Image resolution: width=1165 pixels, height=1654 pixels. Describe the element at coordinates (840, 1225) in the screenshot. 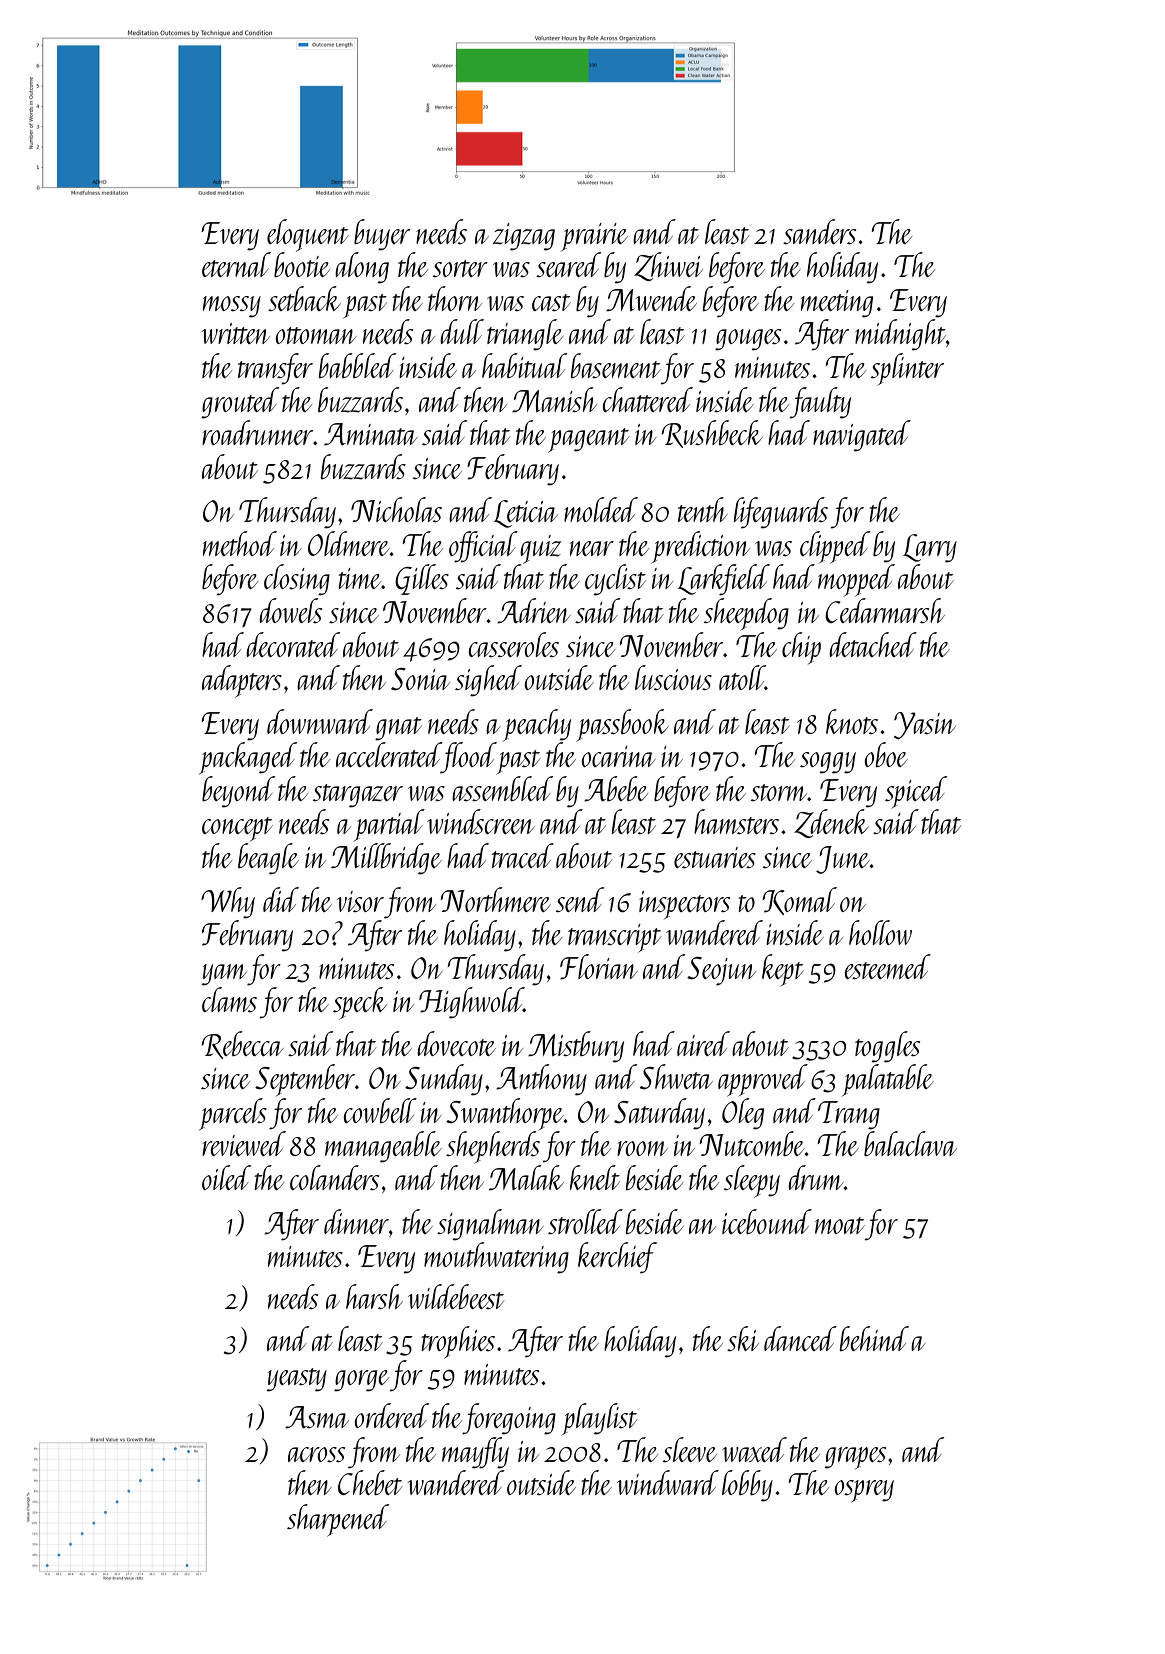

I see `moat` at that location.
